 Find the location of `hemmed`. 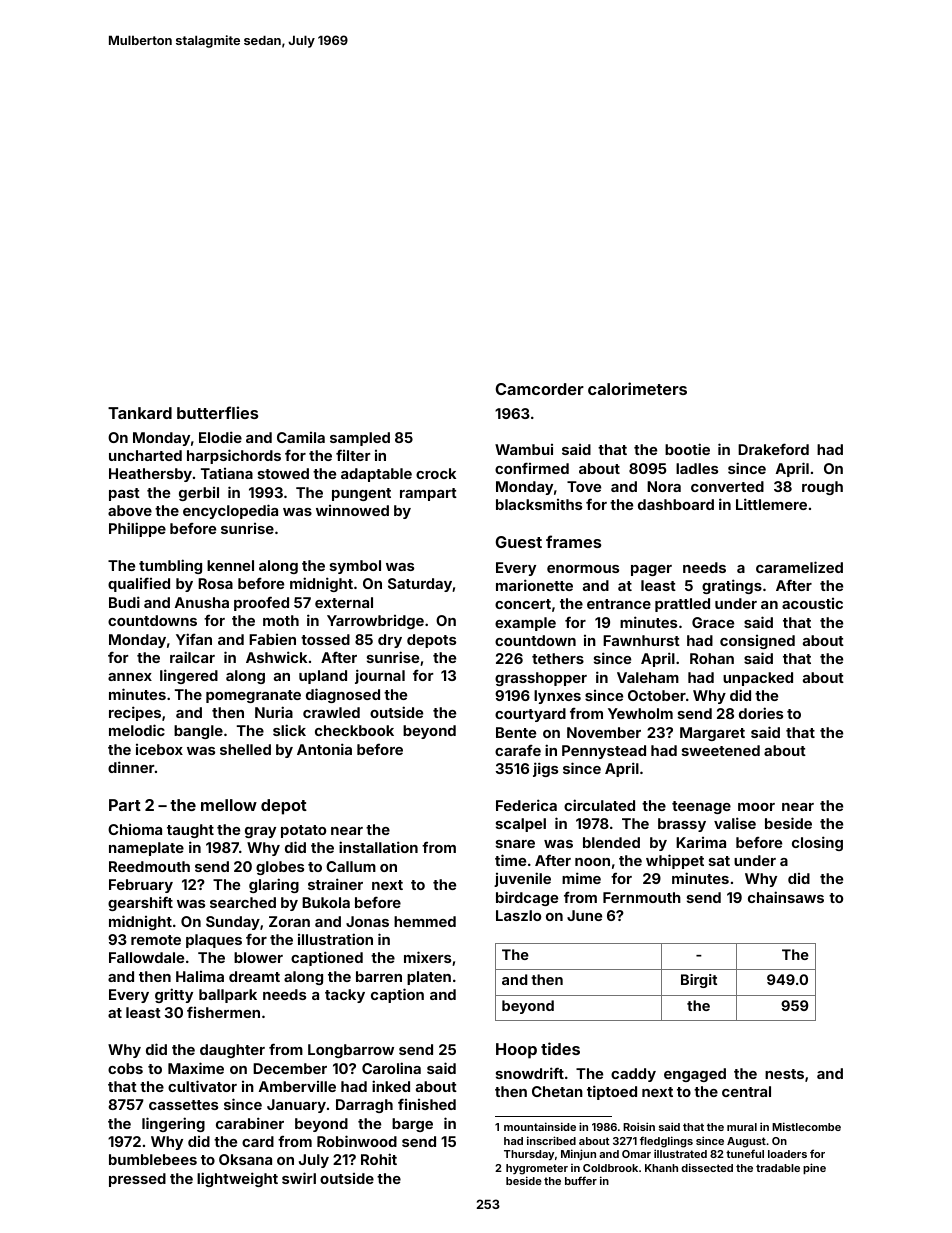

hemmed is located at coordinates (425, 921).
